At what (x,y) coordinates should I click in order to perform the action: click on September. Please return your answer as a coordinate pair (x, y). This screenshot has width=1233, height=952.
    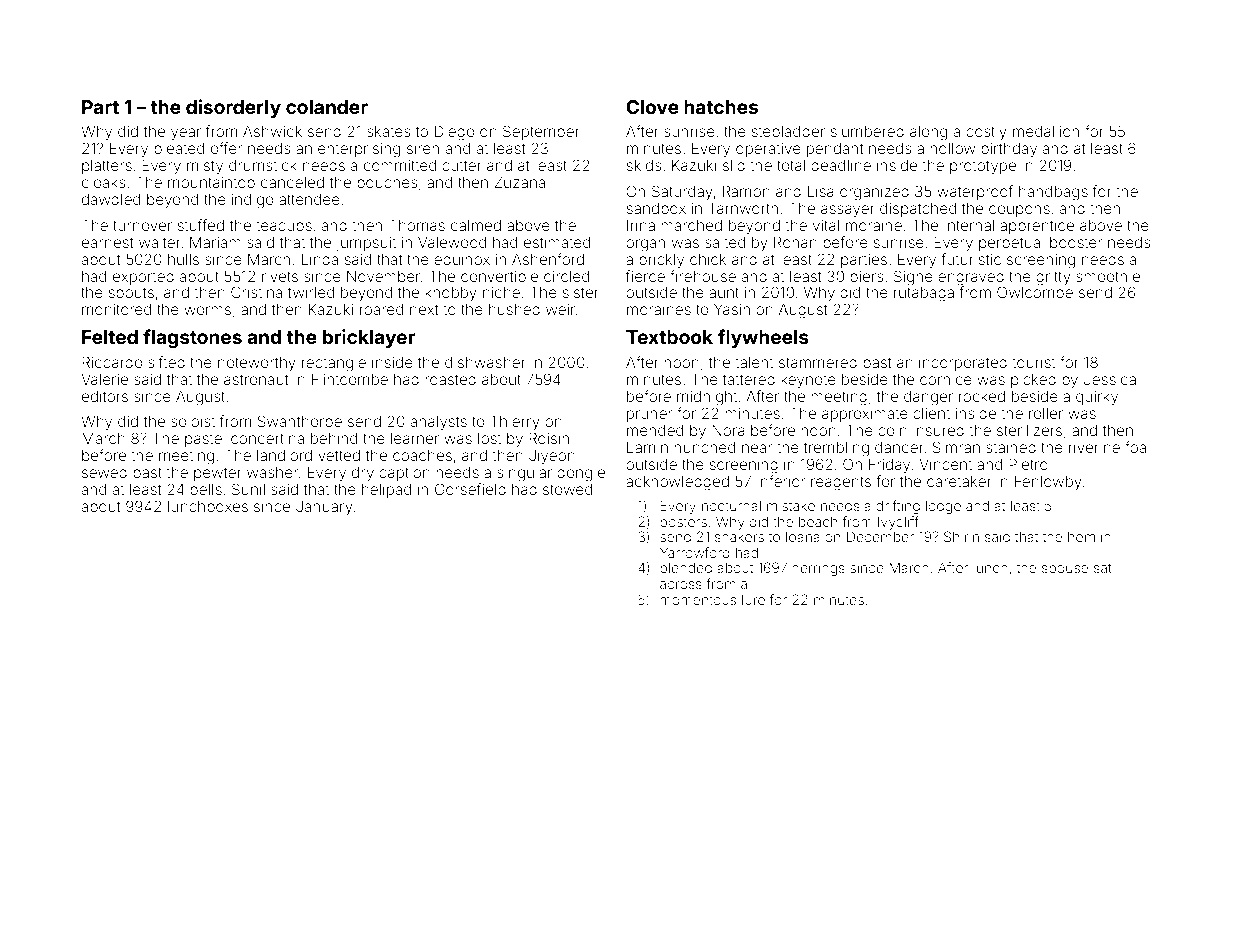
    Looking at the image, I should click on (541, 132).
